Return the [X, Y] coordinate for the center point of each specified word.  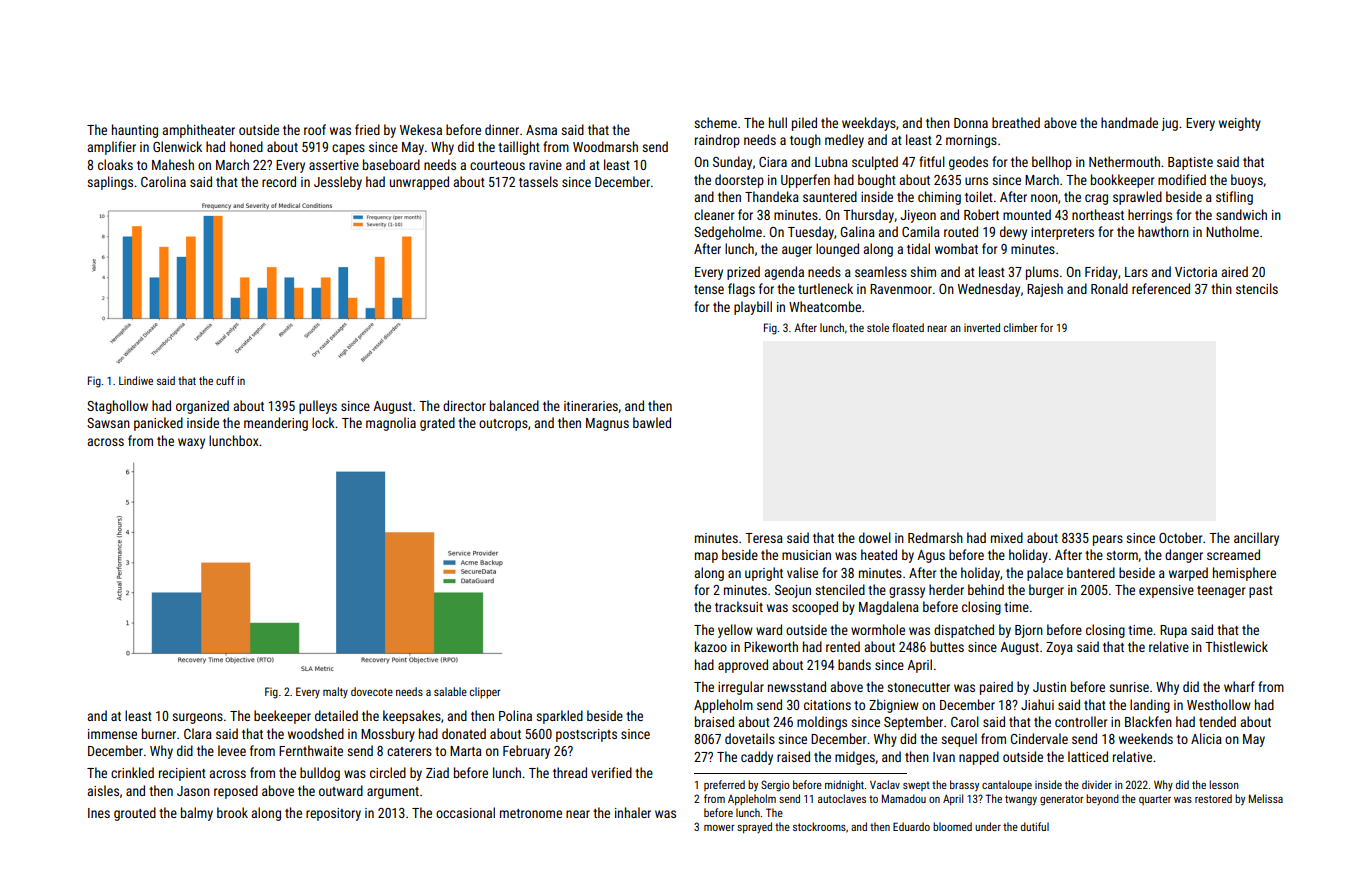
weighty [1240, 124]
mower [719, 828]
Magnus [607, 424]
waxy [191, 443]
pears [1108, 540]
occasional [465, 812]
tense [709, 289]
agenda [784, 273]
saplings [110, 183]
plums [1042, 273]
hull [778, 122]
